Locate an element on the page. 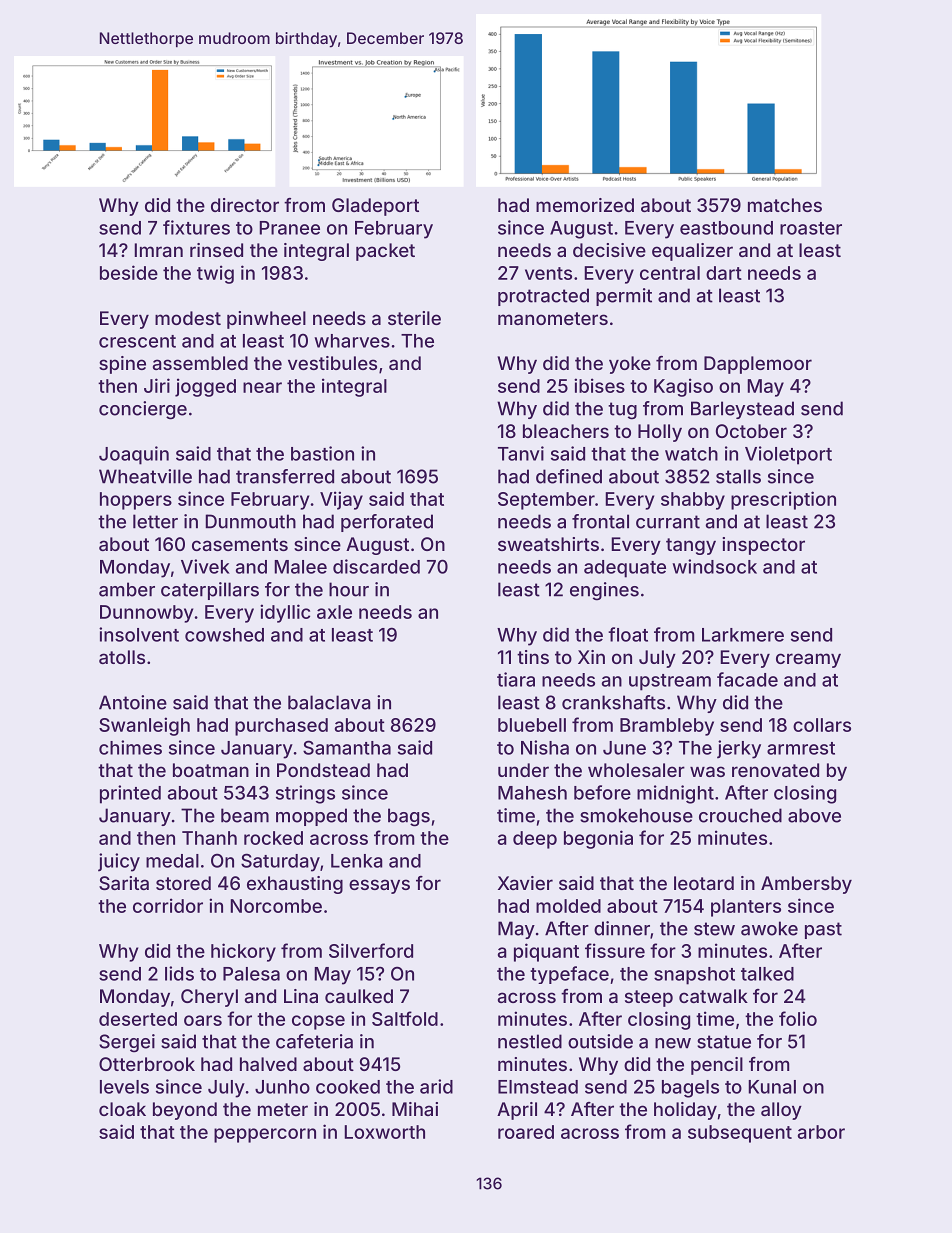 This page has width=952, height=1233. matches is located at coordinates (785, 205).
